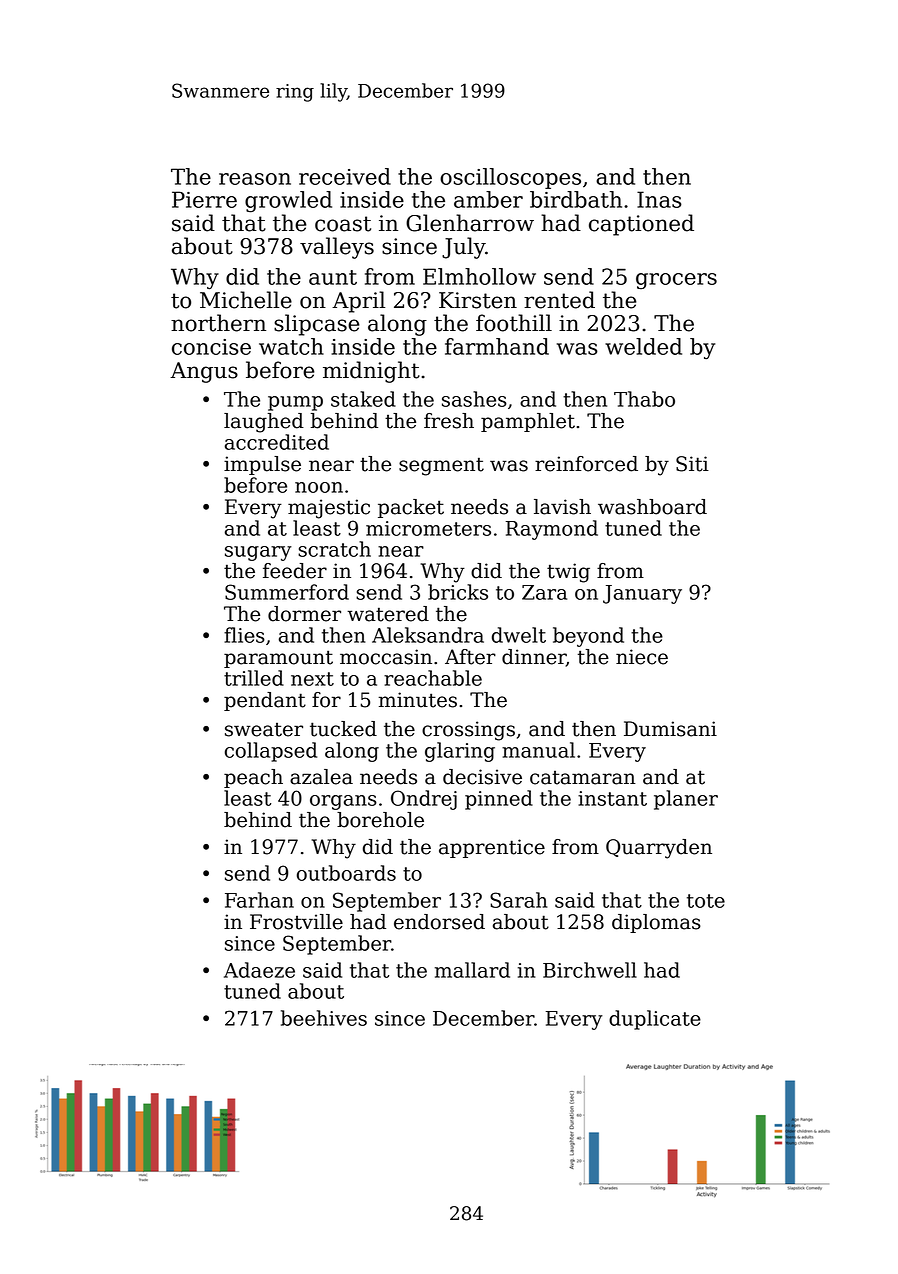  What do you see at coordinates (643, 346) in the page?
I see `welded` at bounding box center [643, 346].
